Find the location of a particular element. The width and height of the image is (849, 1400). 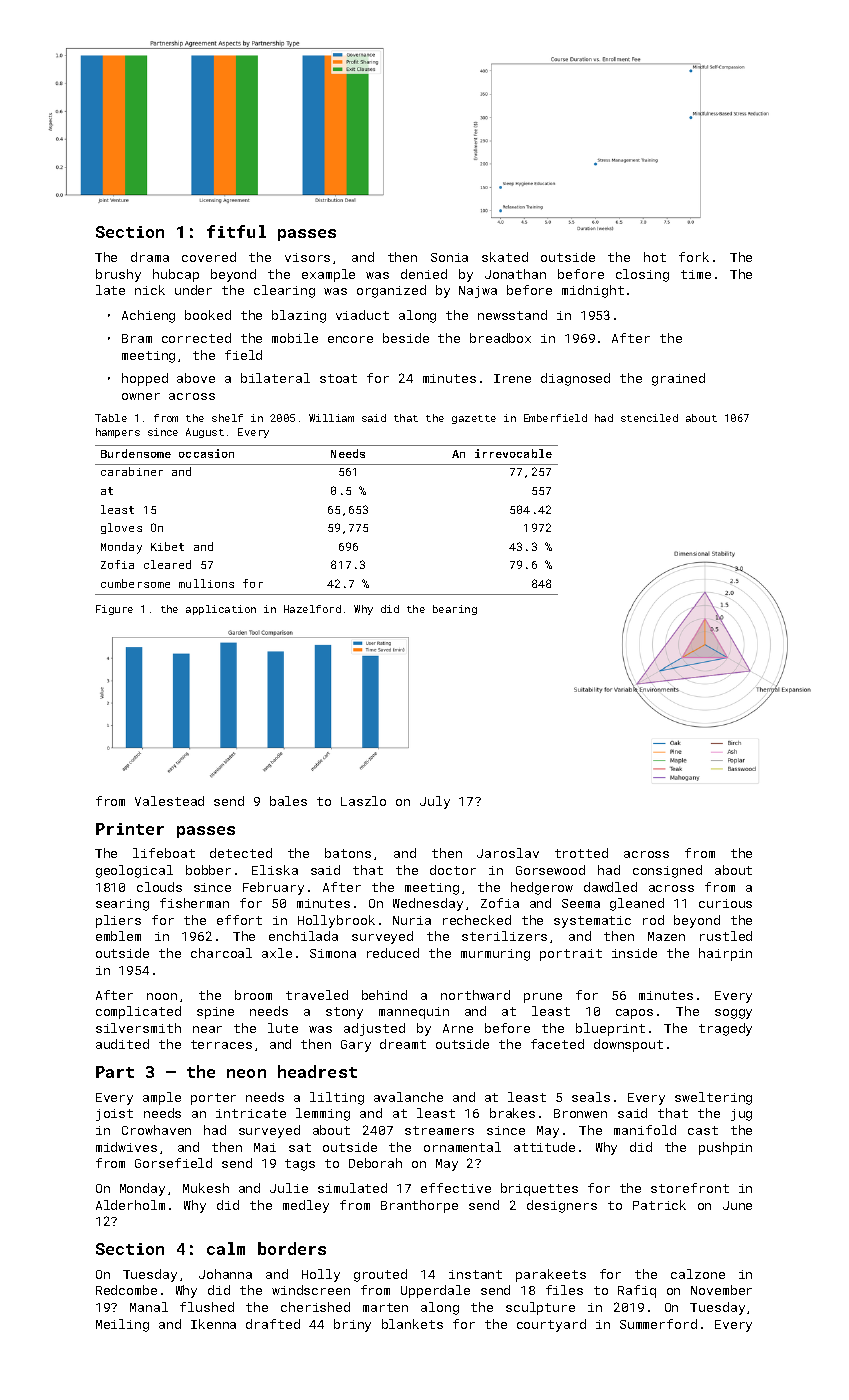

closing is located at coordinates (642, 275).
